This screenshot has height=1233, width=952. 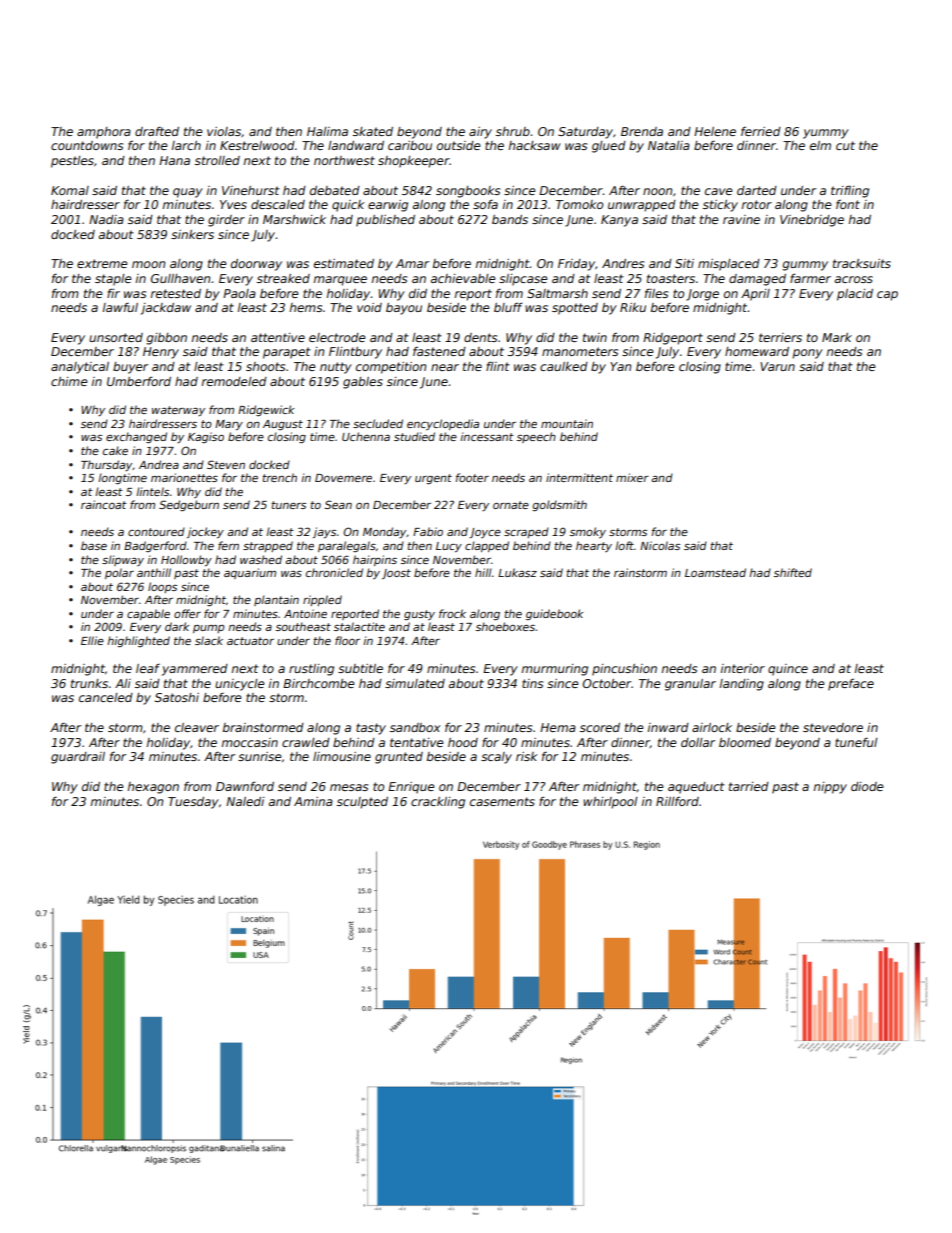 What do you see at coordinates (536, 437) in the screenshot?
I see `speech` at bounding box center [536, 437].
